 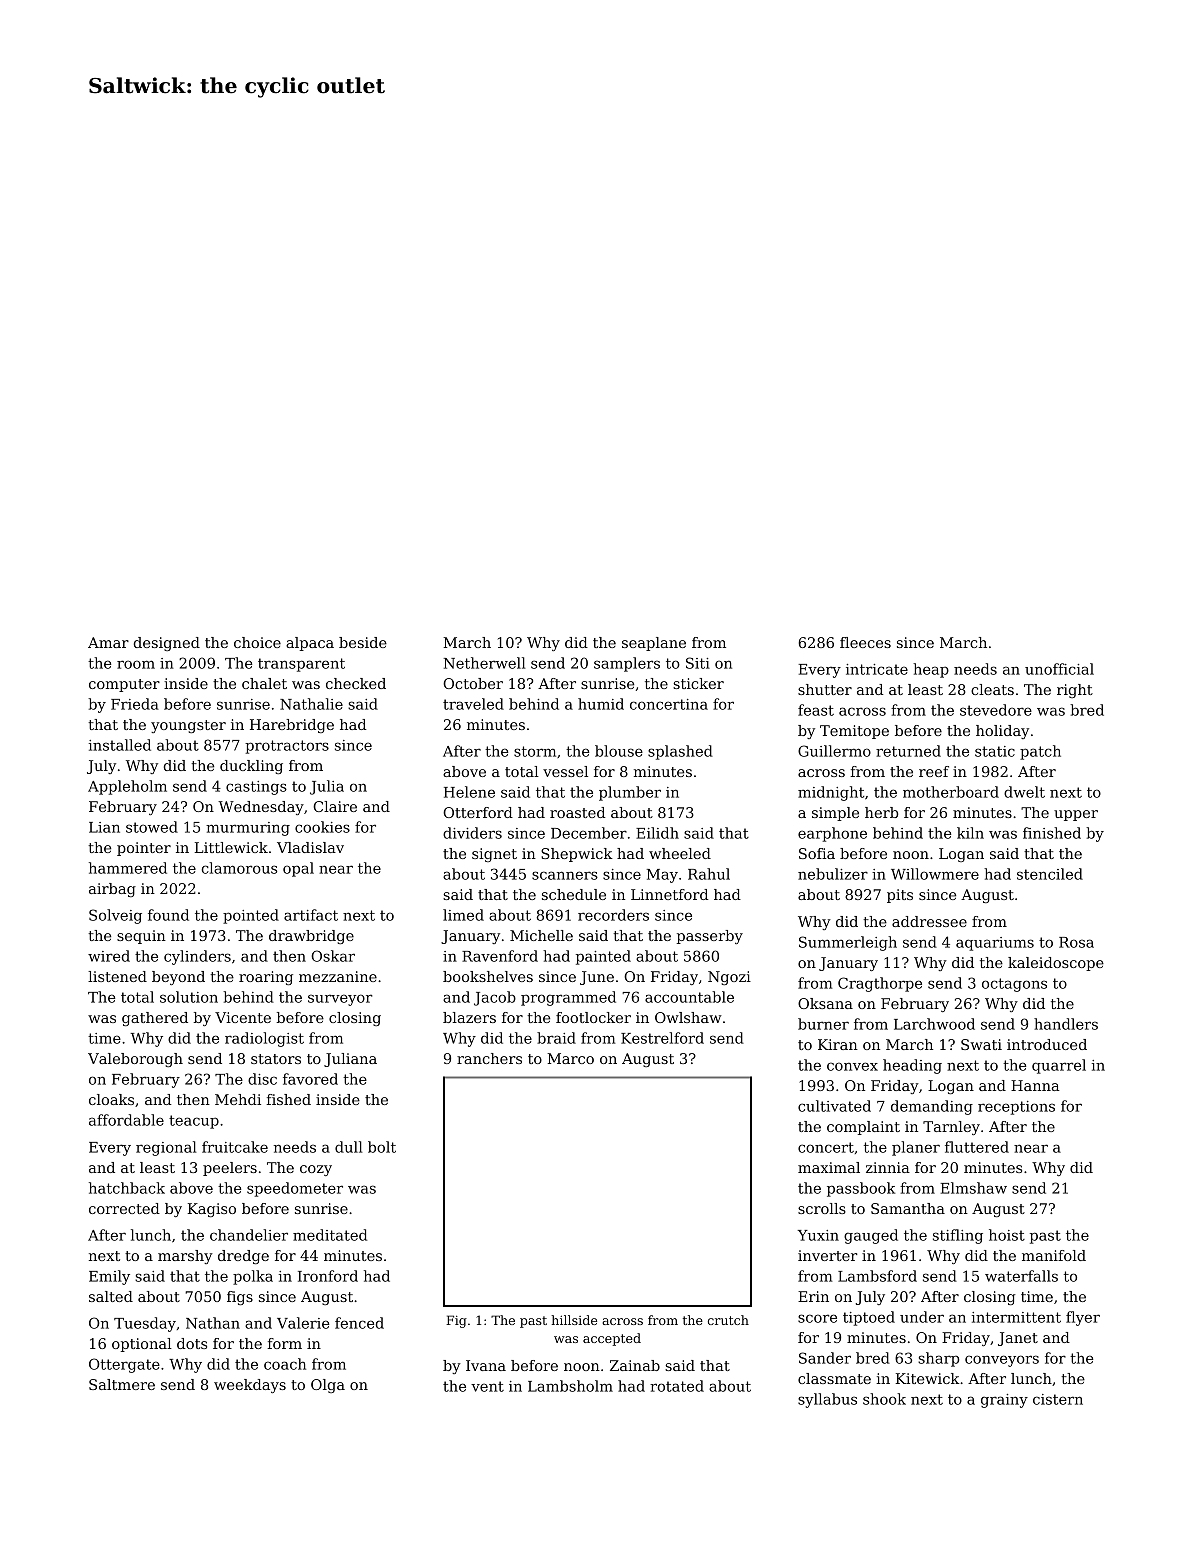 I want to click on Janet, so click(x=1018, y=1339).
